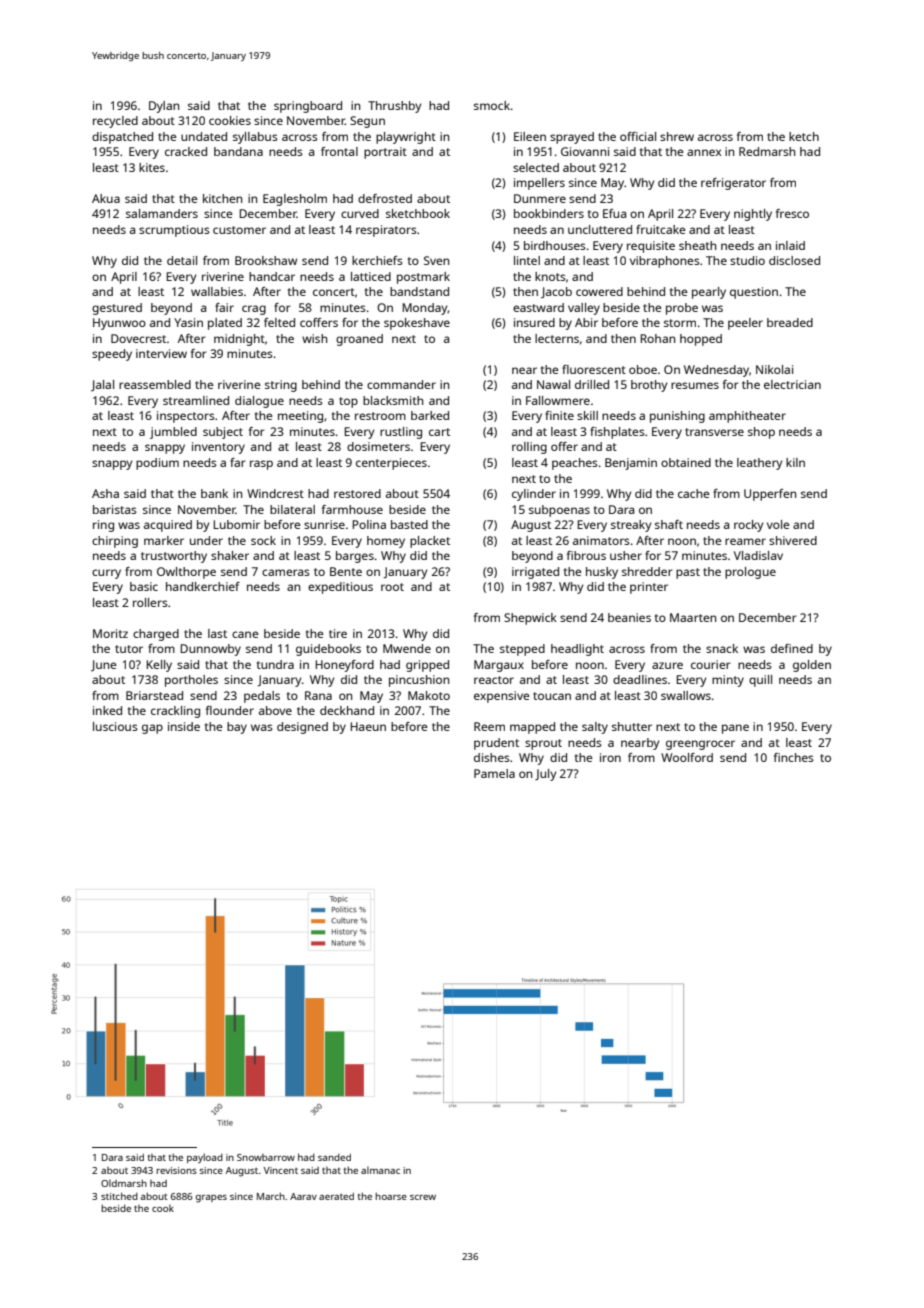  I want to click on Pamela, so click(494, 773).
